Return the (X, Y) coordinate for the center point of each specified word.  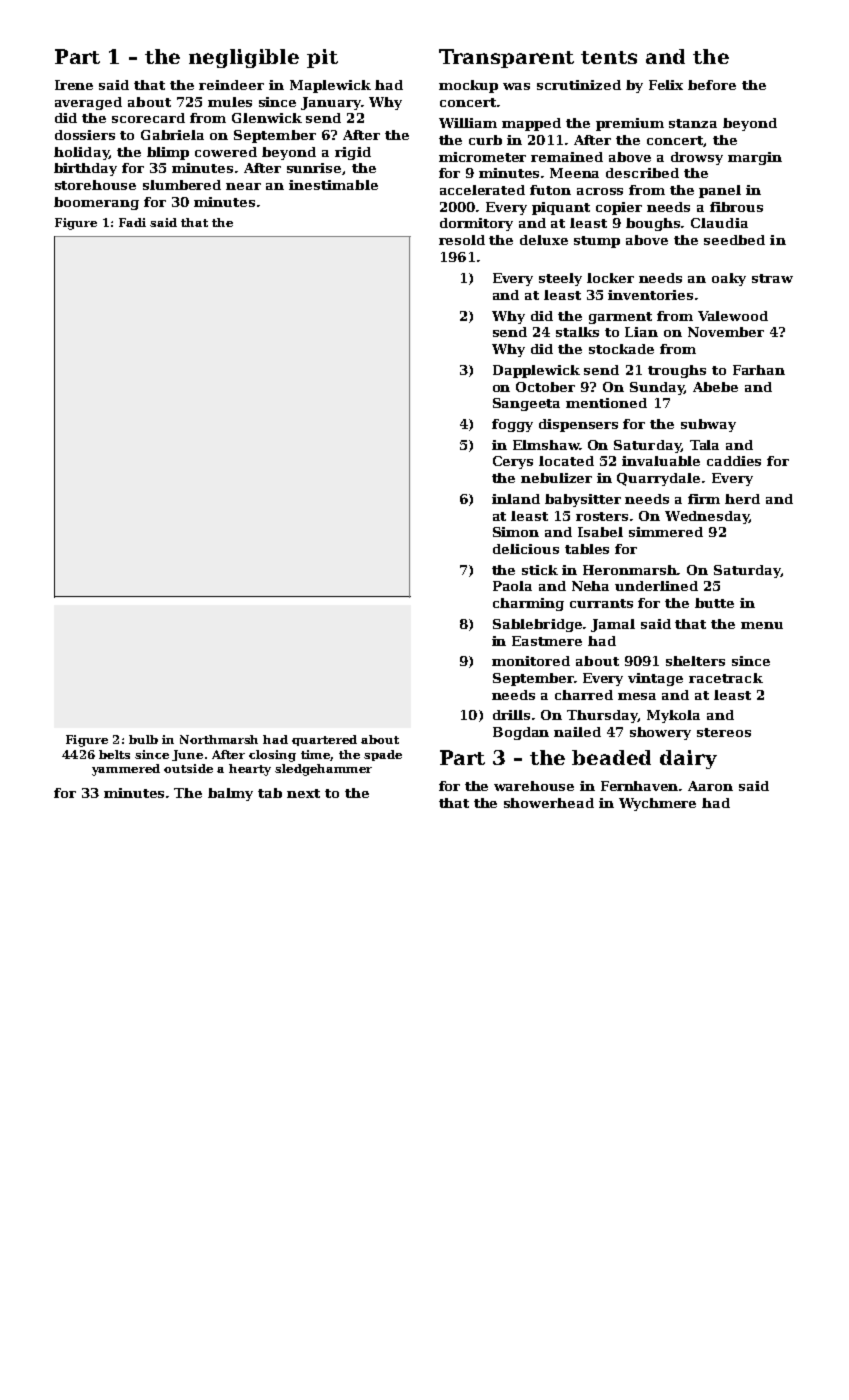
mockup (468, 86)
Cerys (513, 462)
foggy (512, 425)
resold (462, 240)
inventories (650, 295)
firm (704, 499)
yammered (126, 770)
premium (630, 124)
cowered (226, 152)
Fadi (132, 222)
